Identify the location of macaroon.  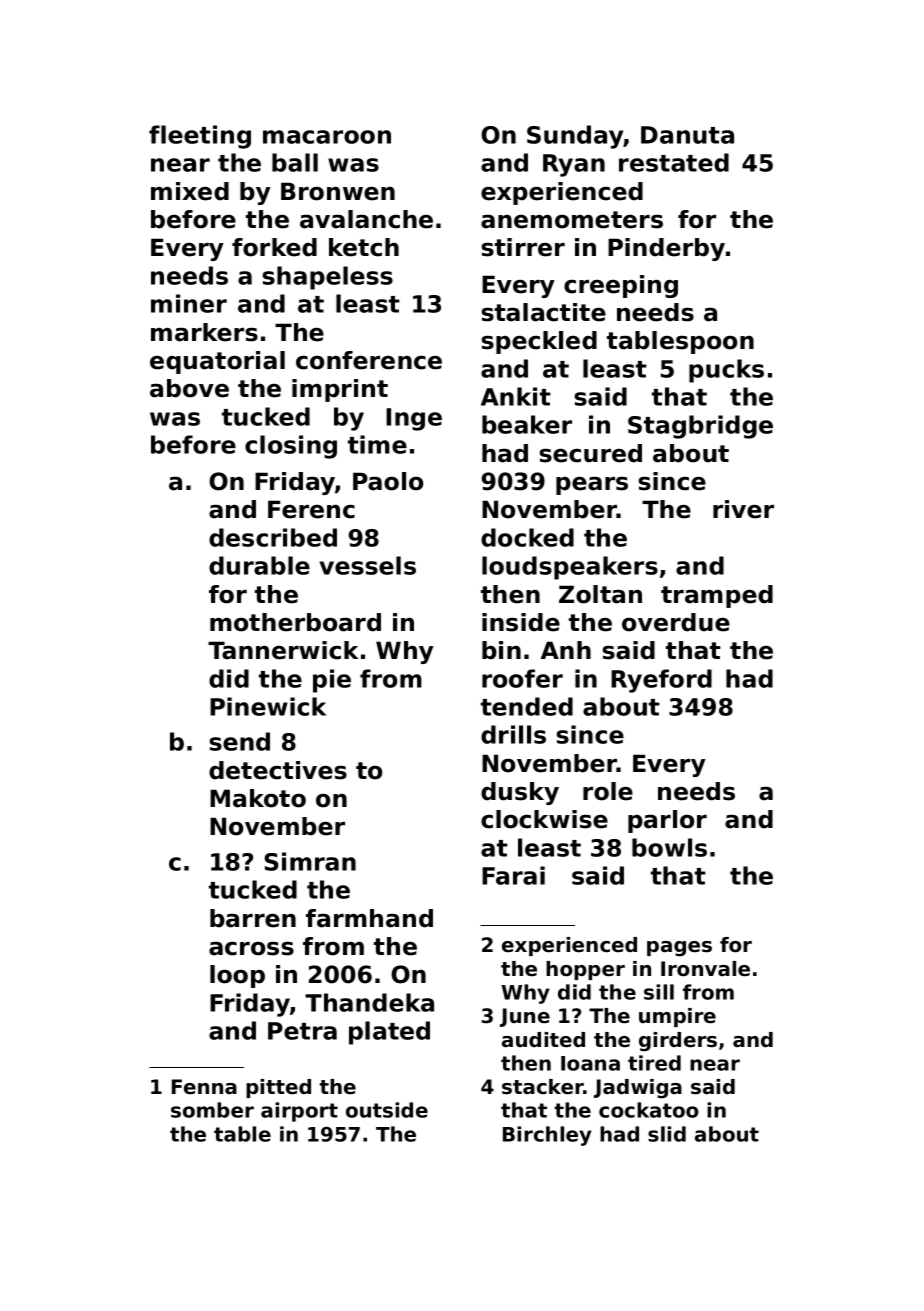
(327, 137).
